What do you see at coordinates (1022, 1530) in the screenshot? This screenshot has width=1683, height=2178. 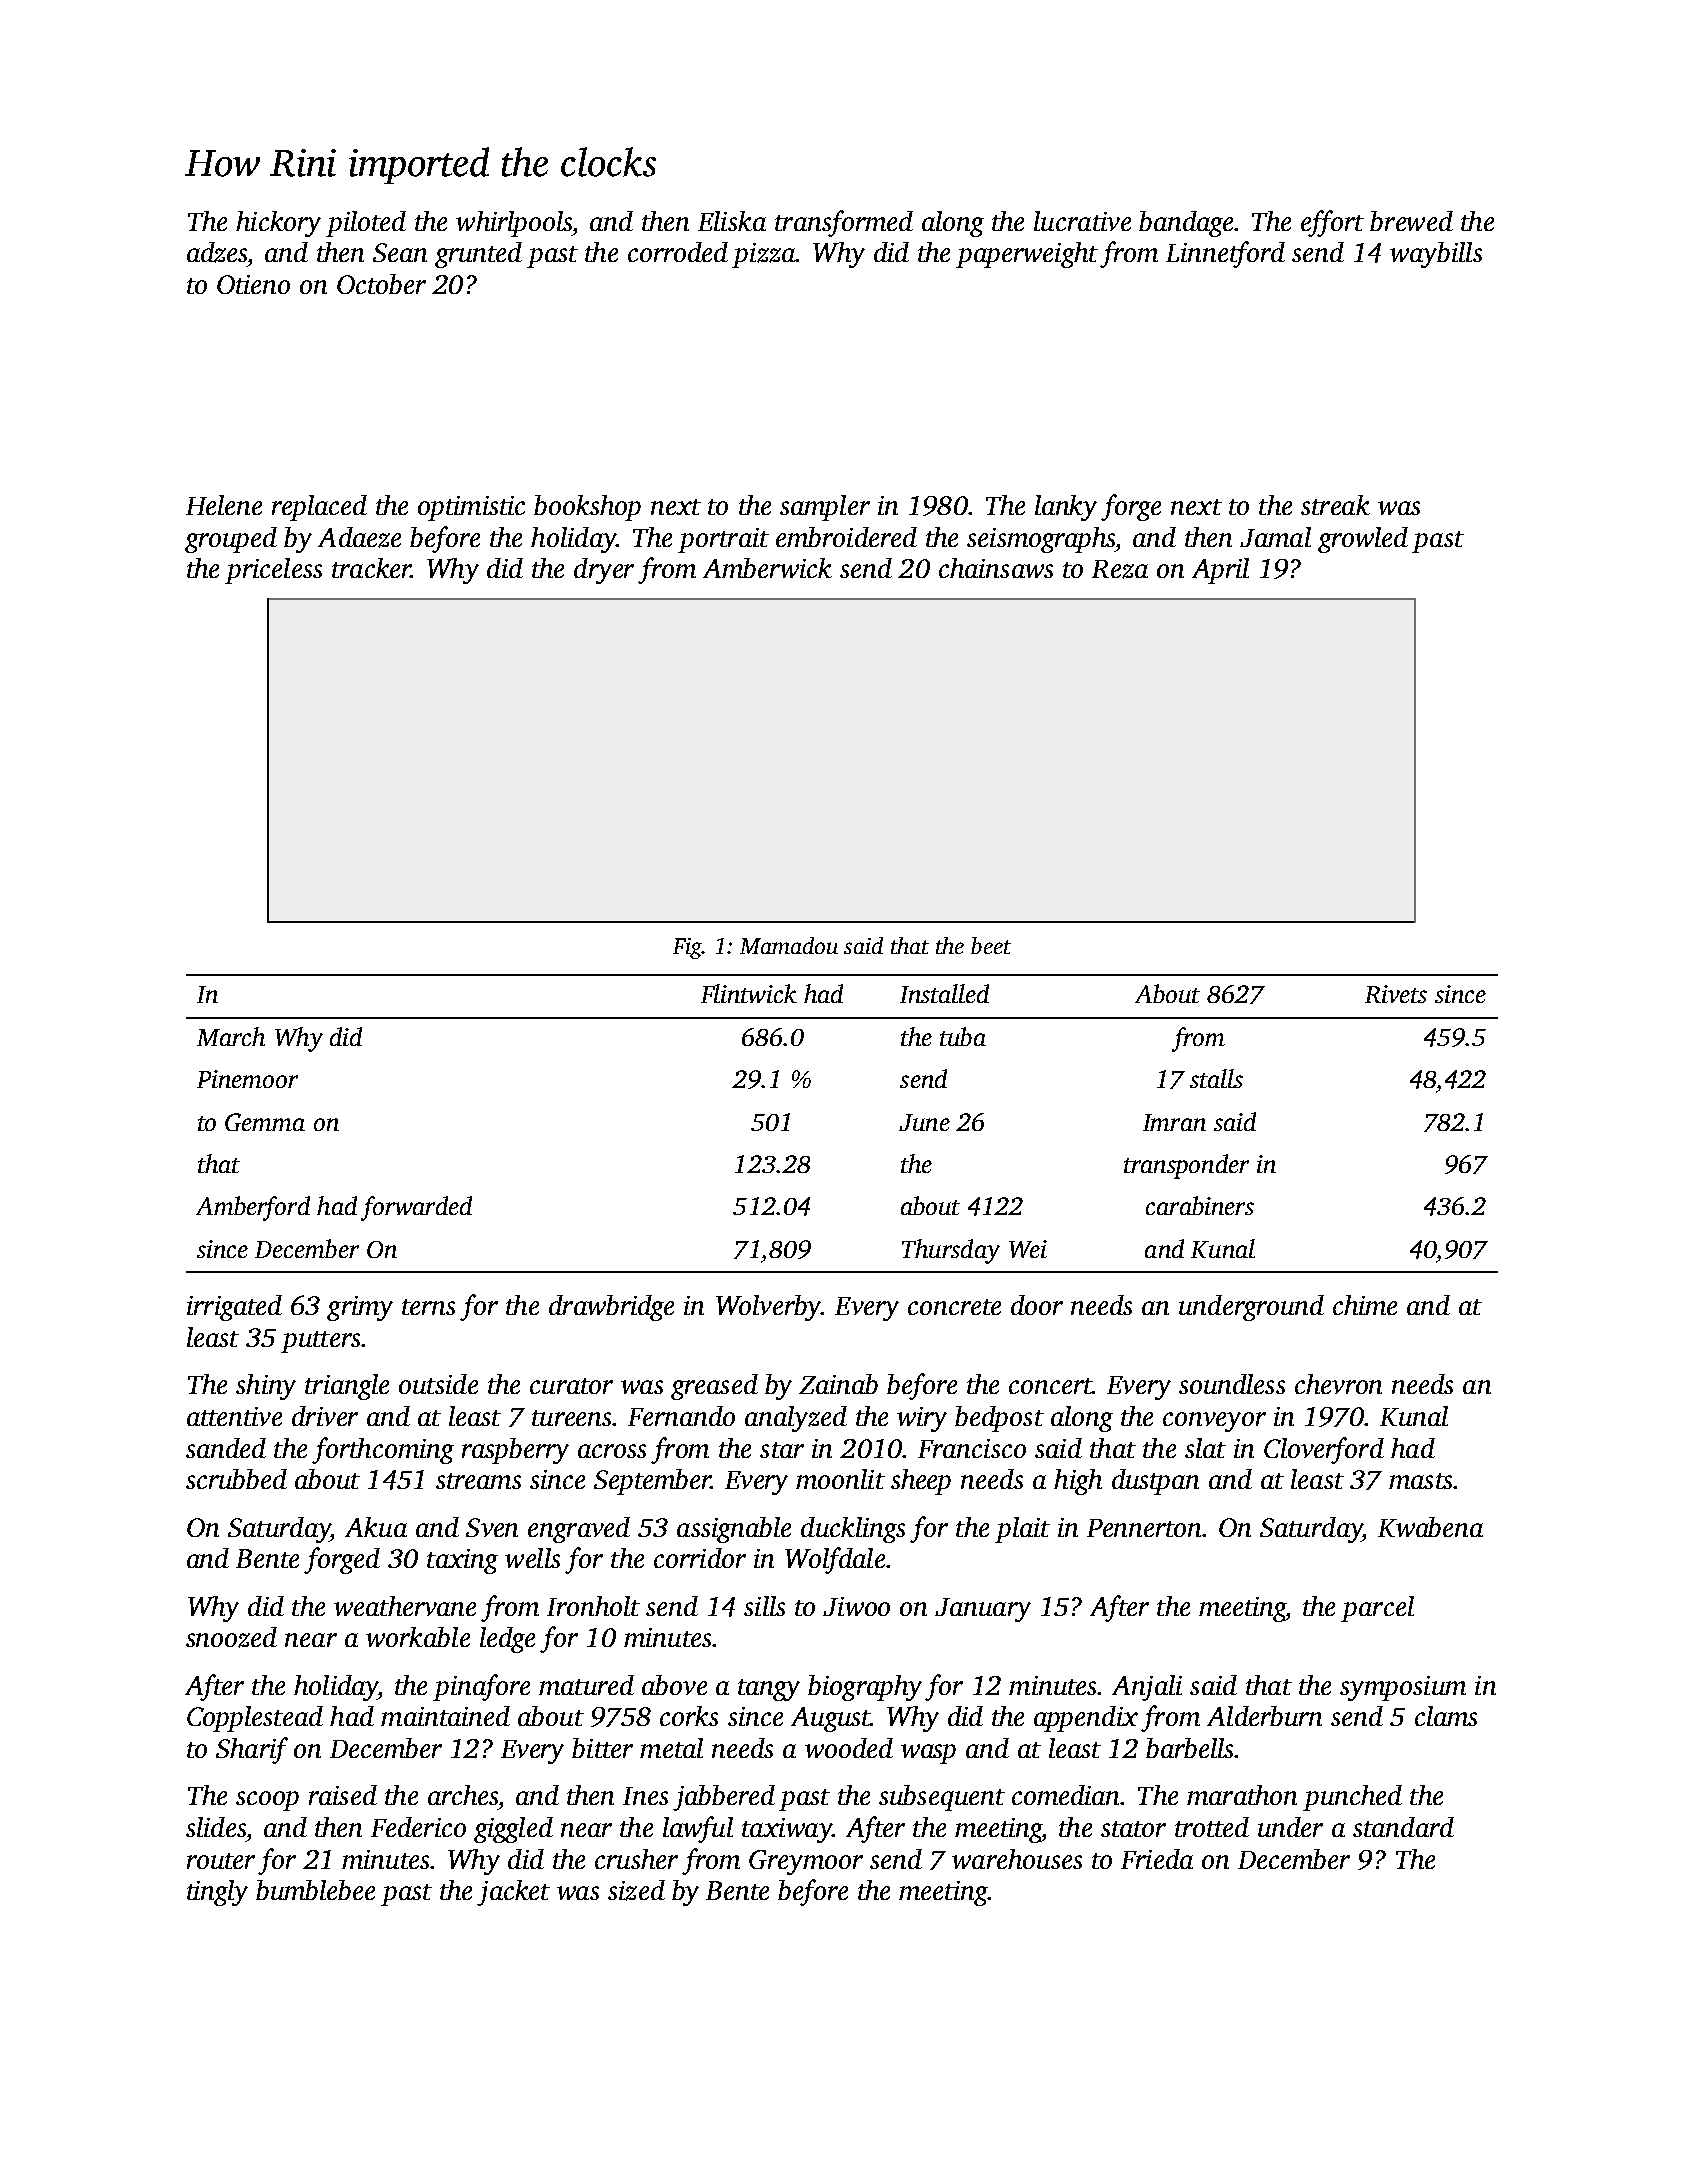 I see `plait` at bounding box center [1022, 1530].
